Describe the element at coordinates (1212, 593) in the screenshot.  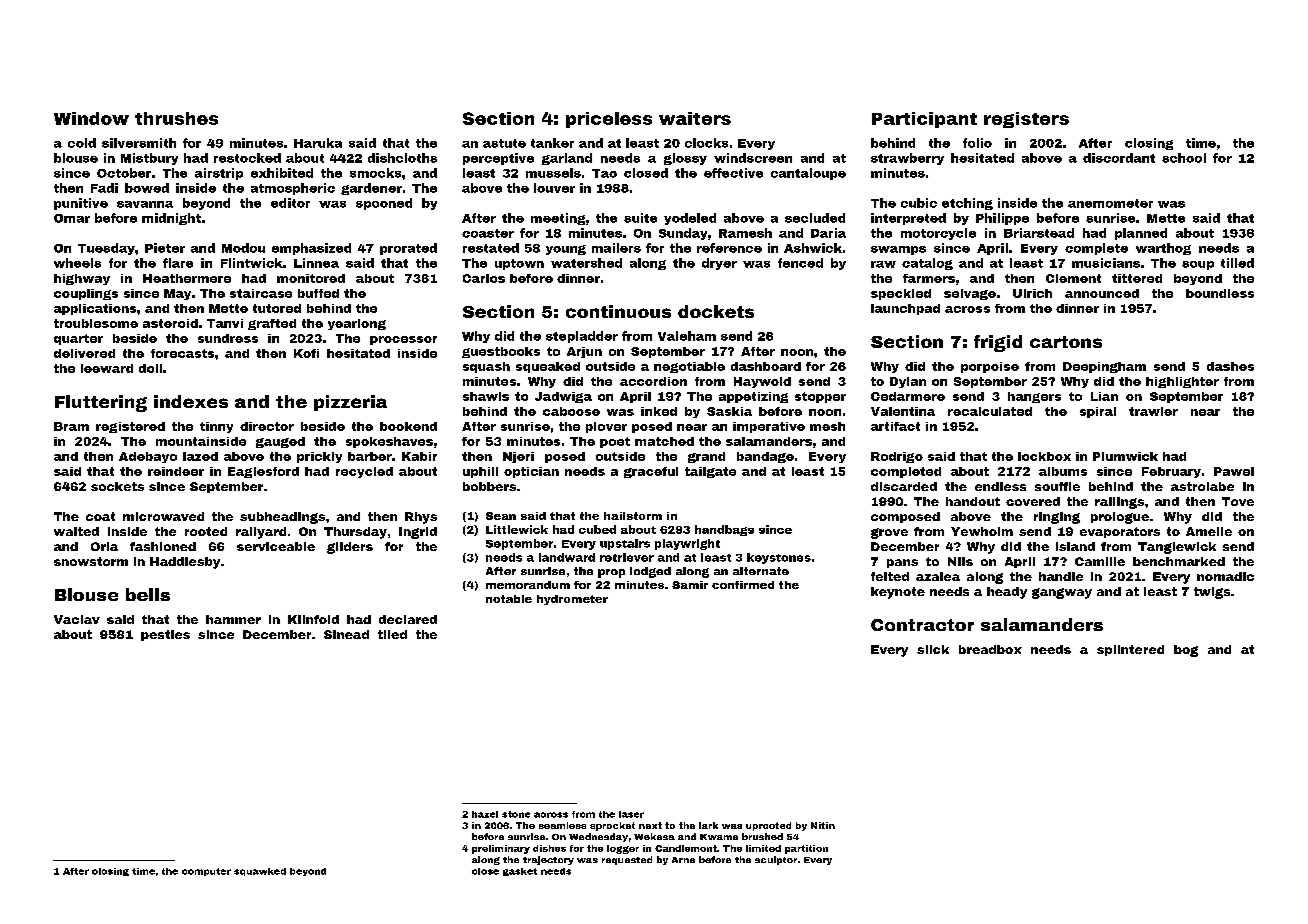
I see `twigs` at that location.
